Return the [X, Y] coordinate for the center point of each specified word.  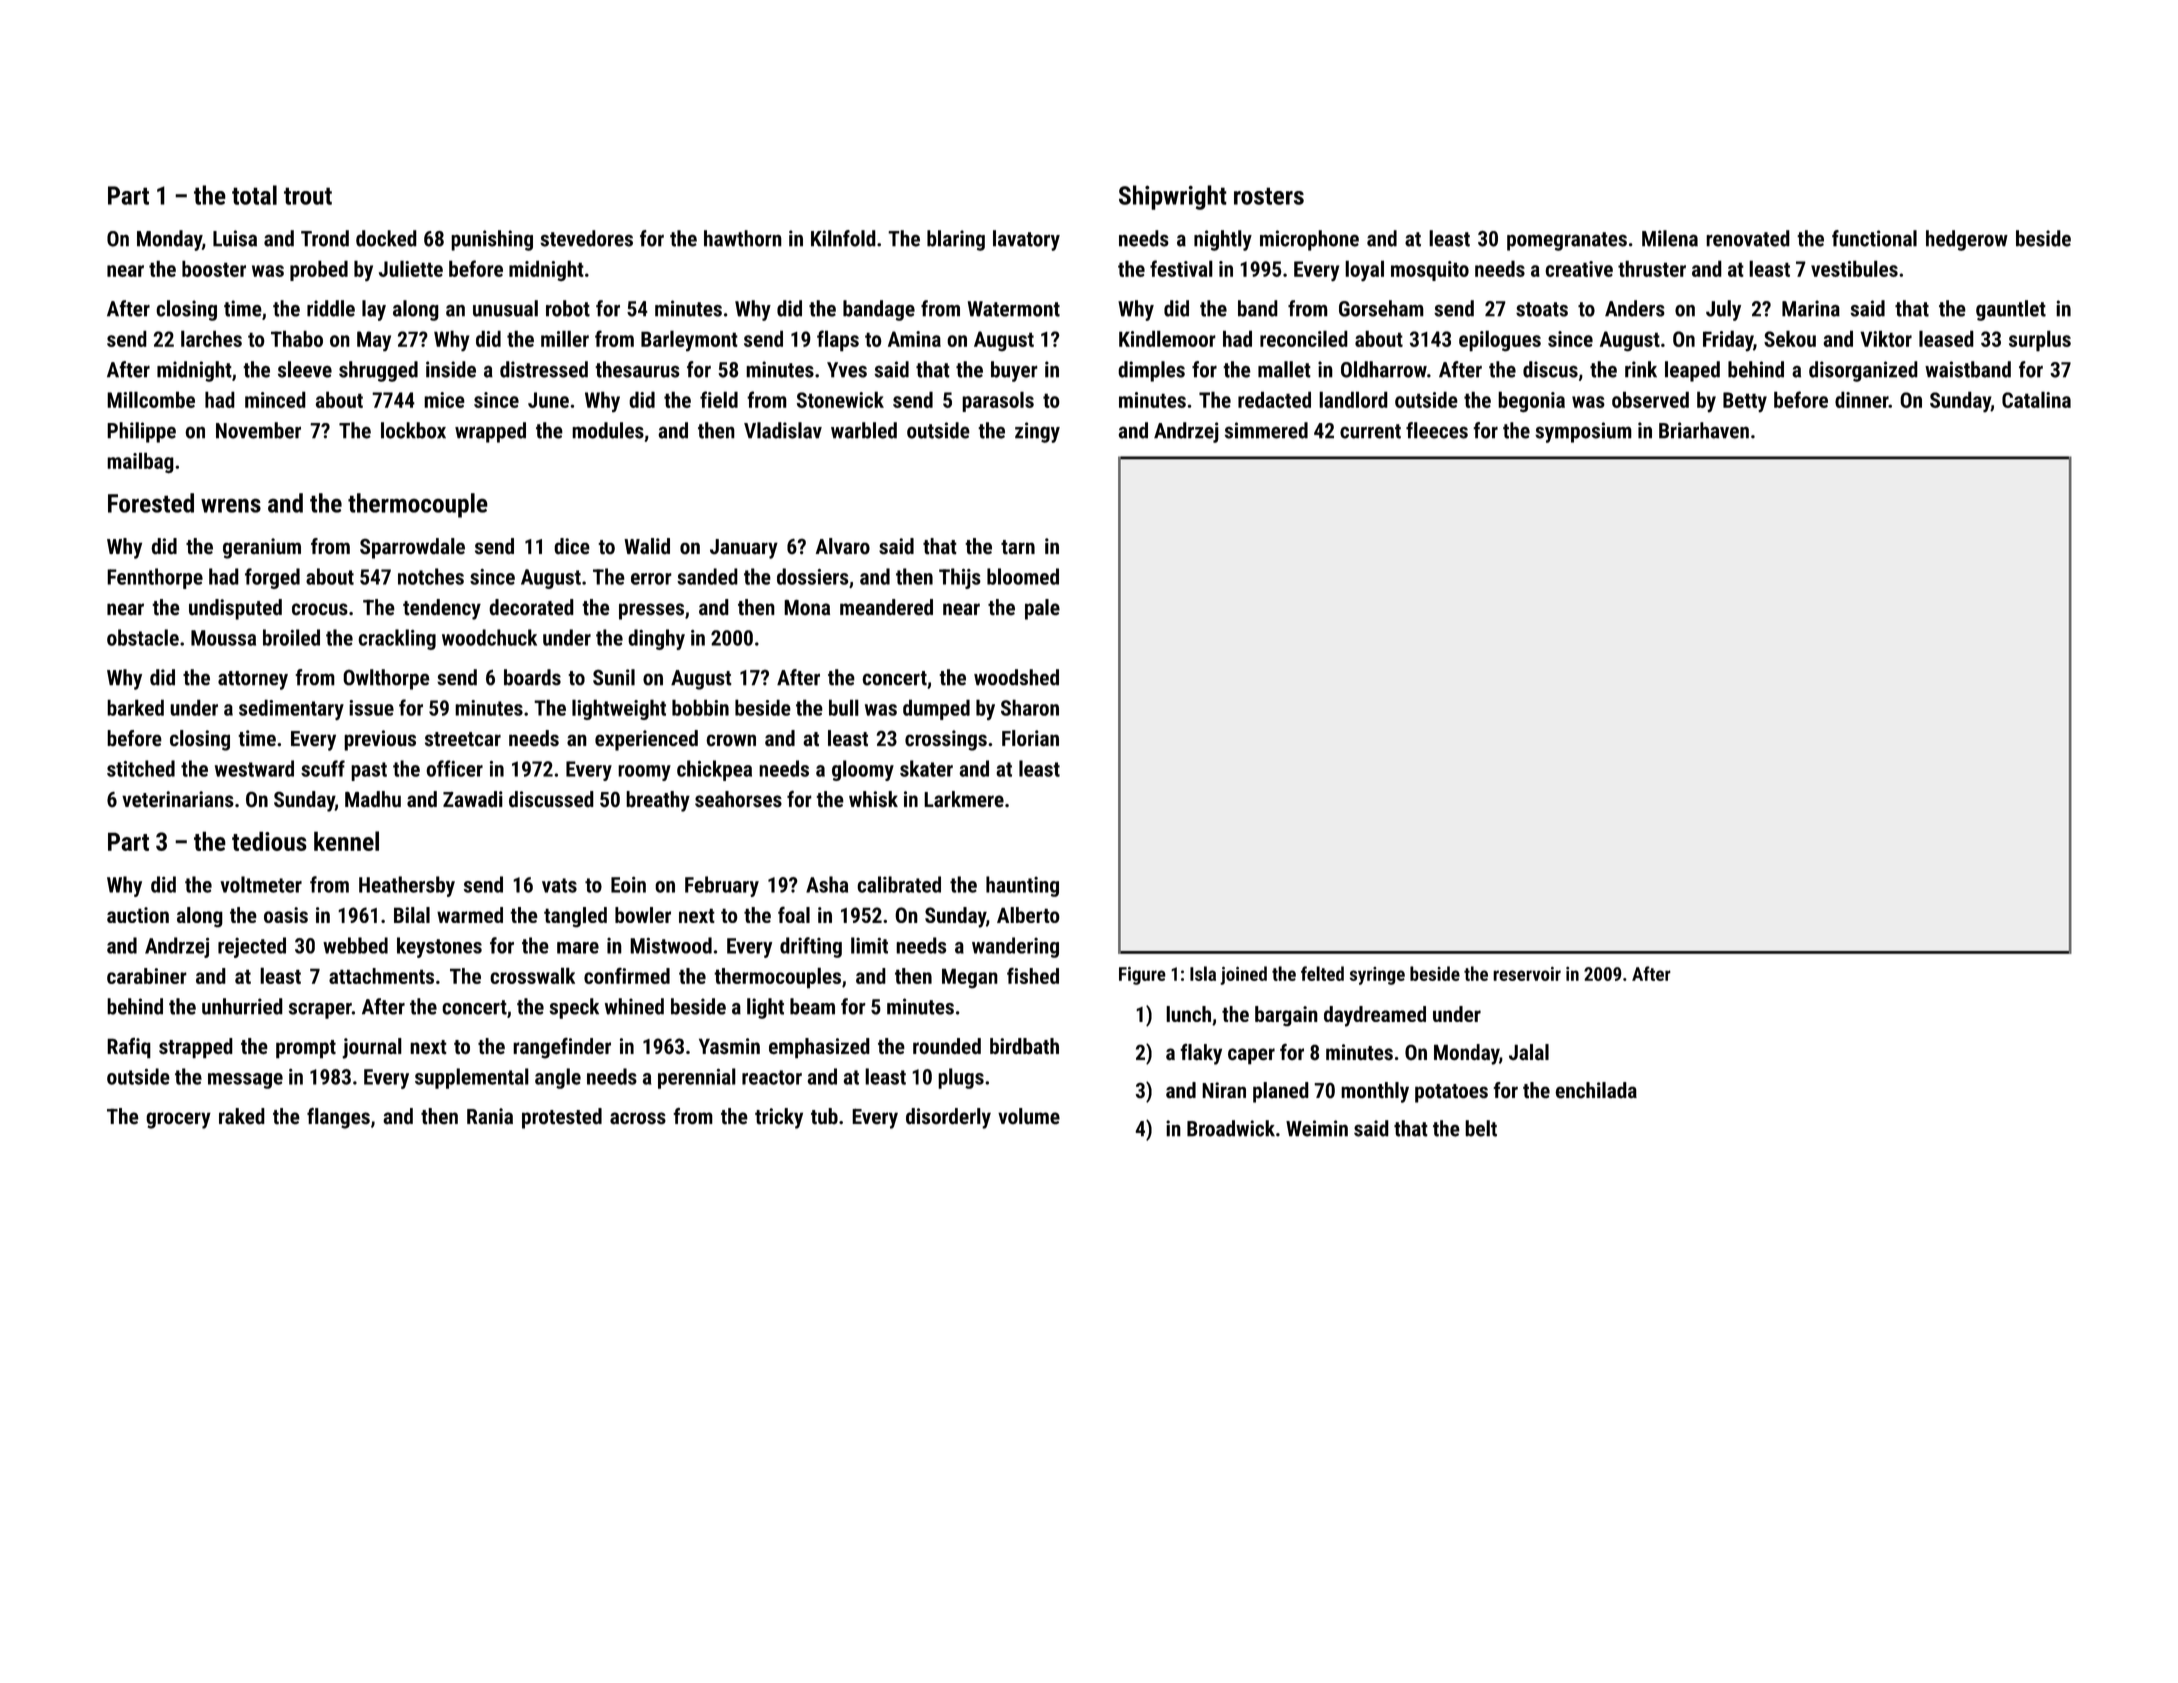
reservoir [1527, 974]
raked [242, 1116]
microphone [1309, 240]
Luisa [235, 238]
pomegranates [1567, 241]
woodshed [1016, 677]
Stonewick [840, 399]
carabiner [147, 976]
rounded [947, 1046]
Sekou [1790, 338]
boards [532, 677]
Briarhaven [1704, 430]
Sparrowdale [412, 548]
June [548, 400]
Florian [1030, 738]
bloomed [1023, 576]
